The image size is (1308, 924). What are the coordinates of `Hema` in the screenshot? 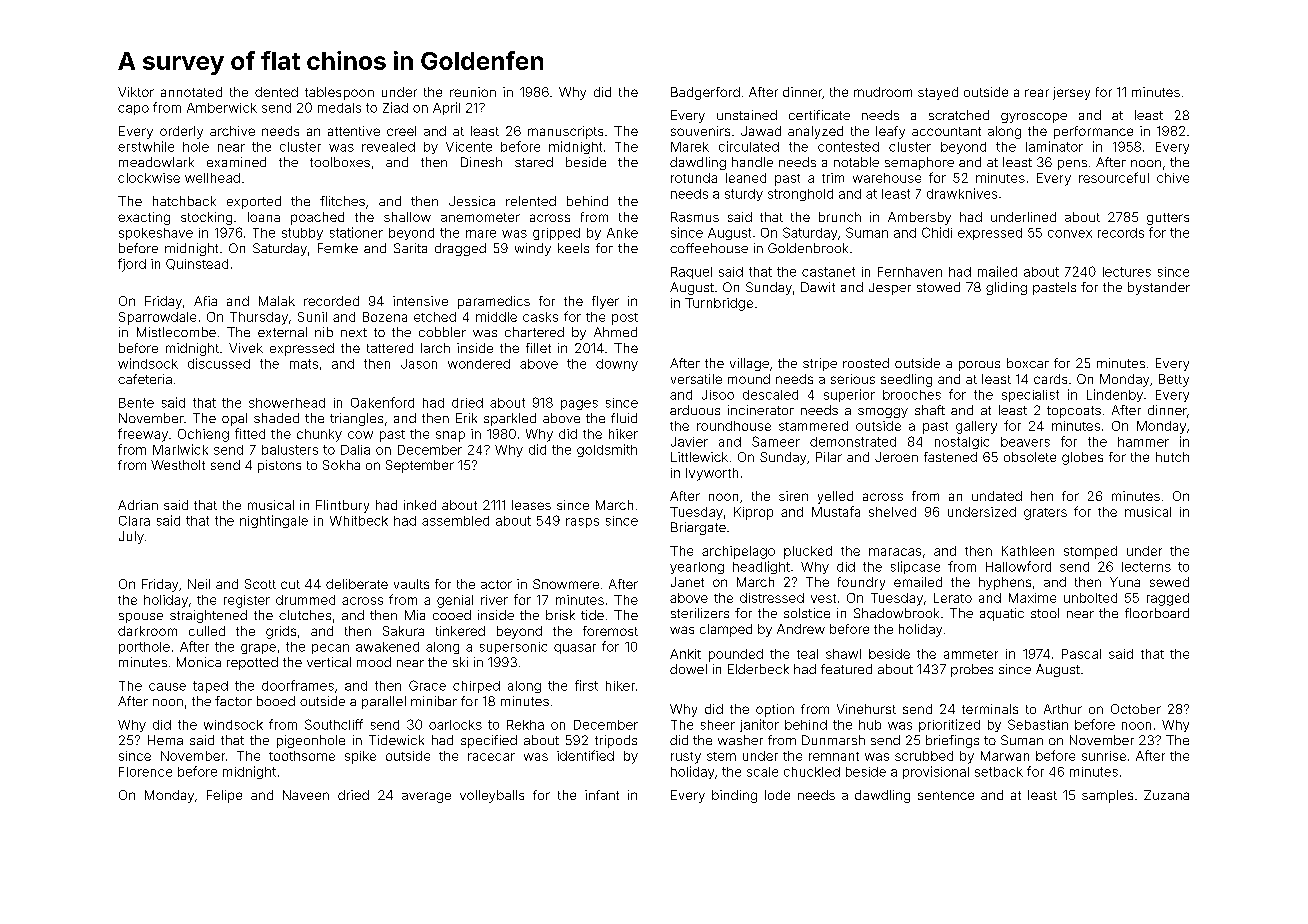 It's located at (165, 740).
